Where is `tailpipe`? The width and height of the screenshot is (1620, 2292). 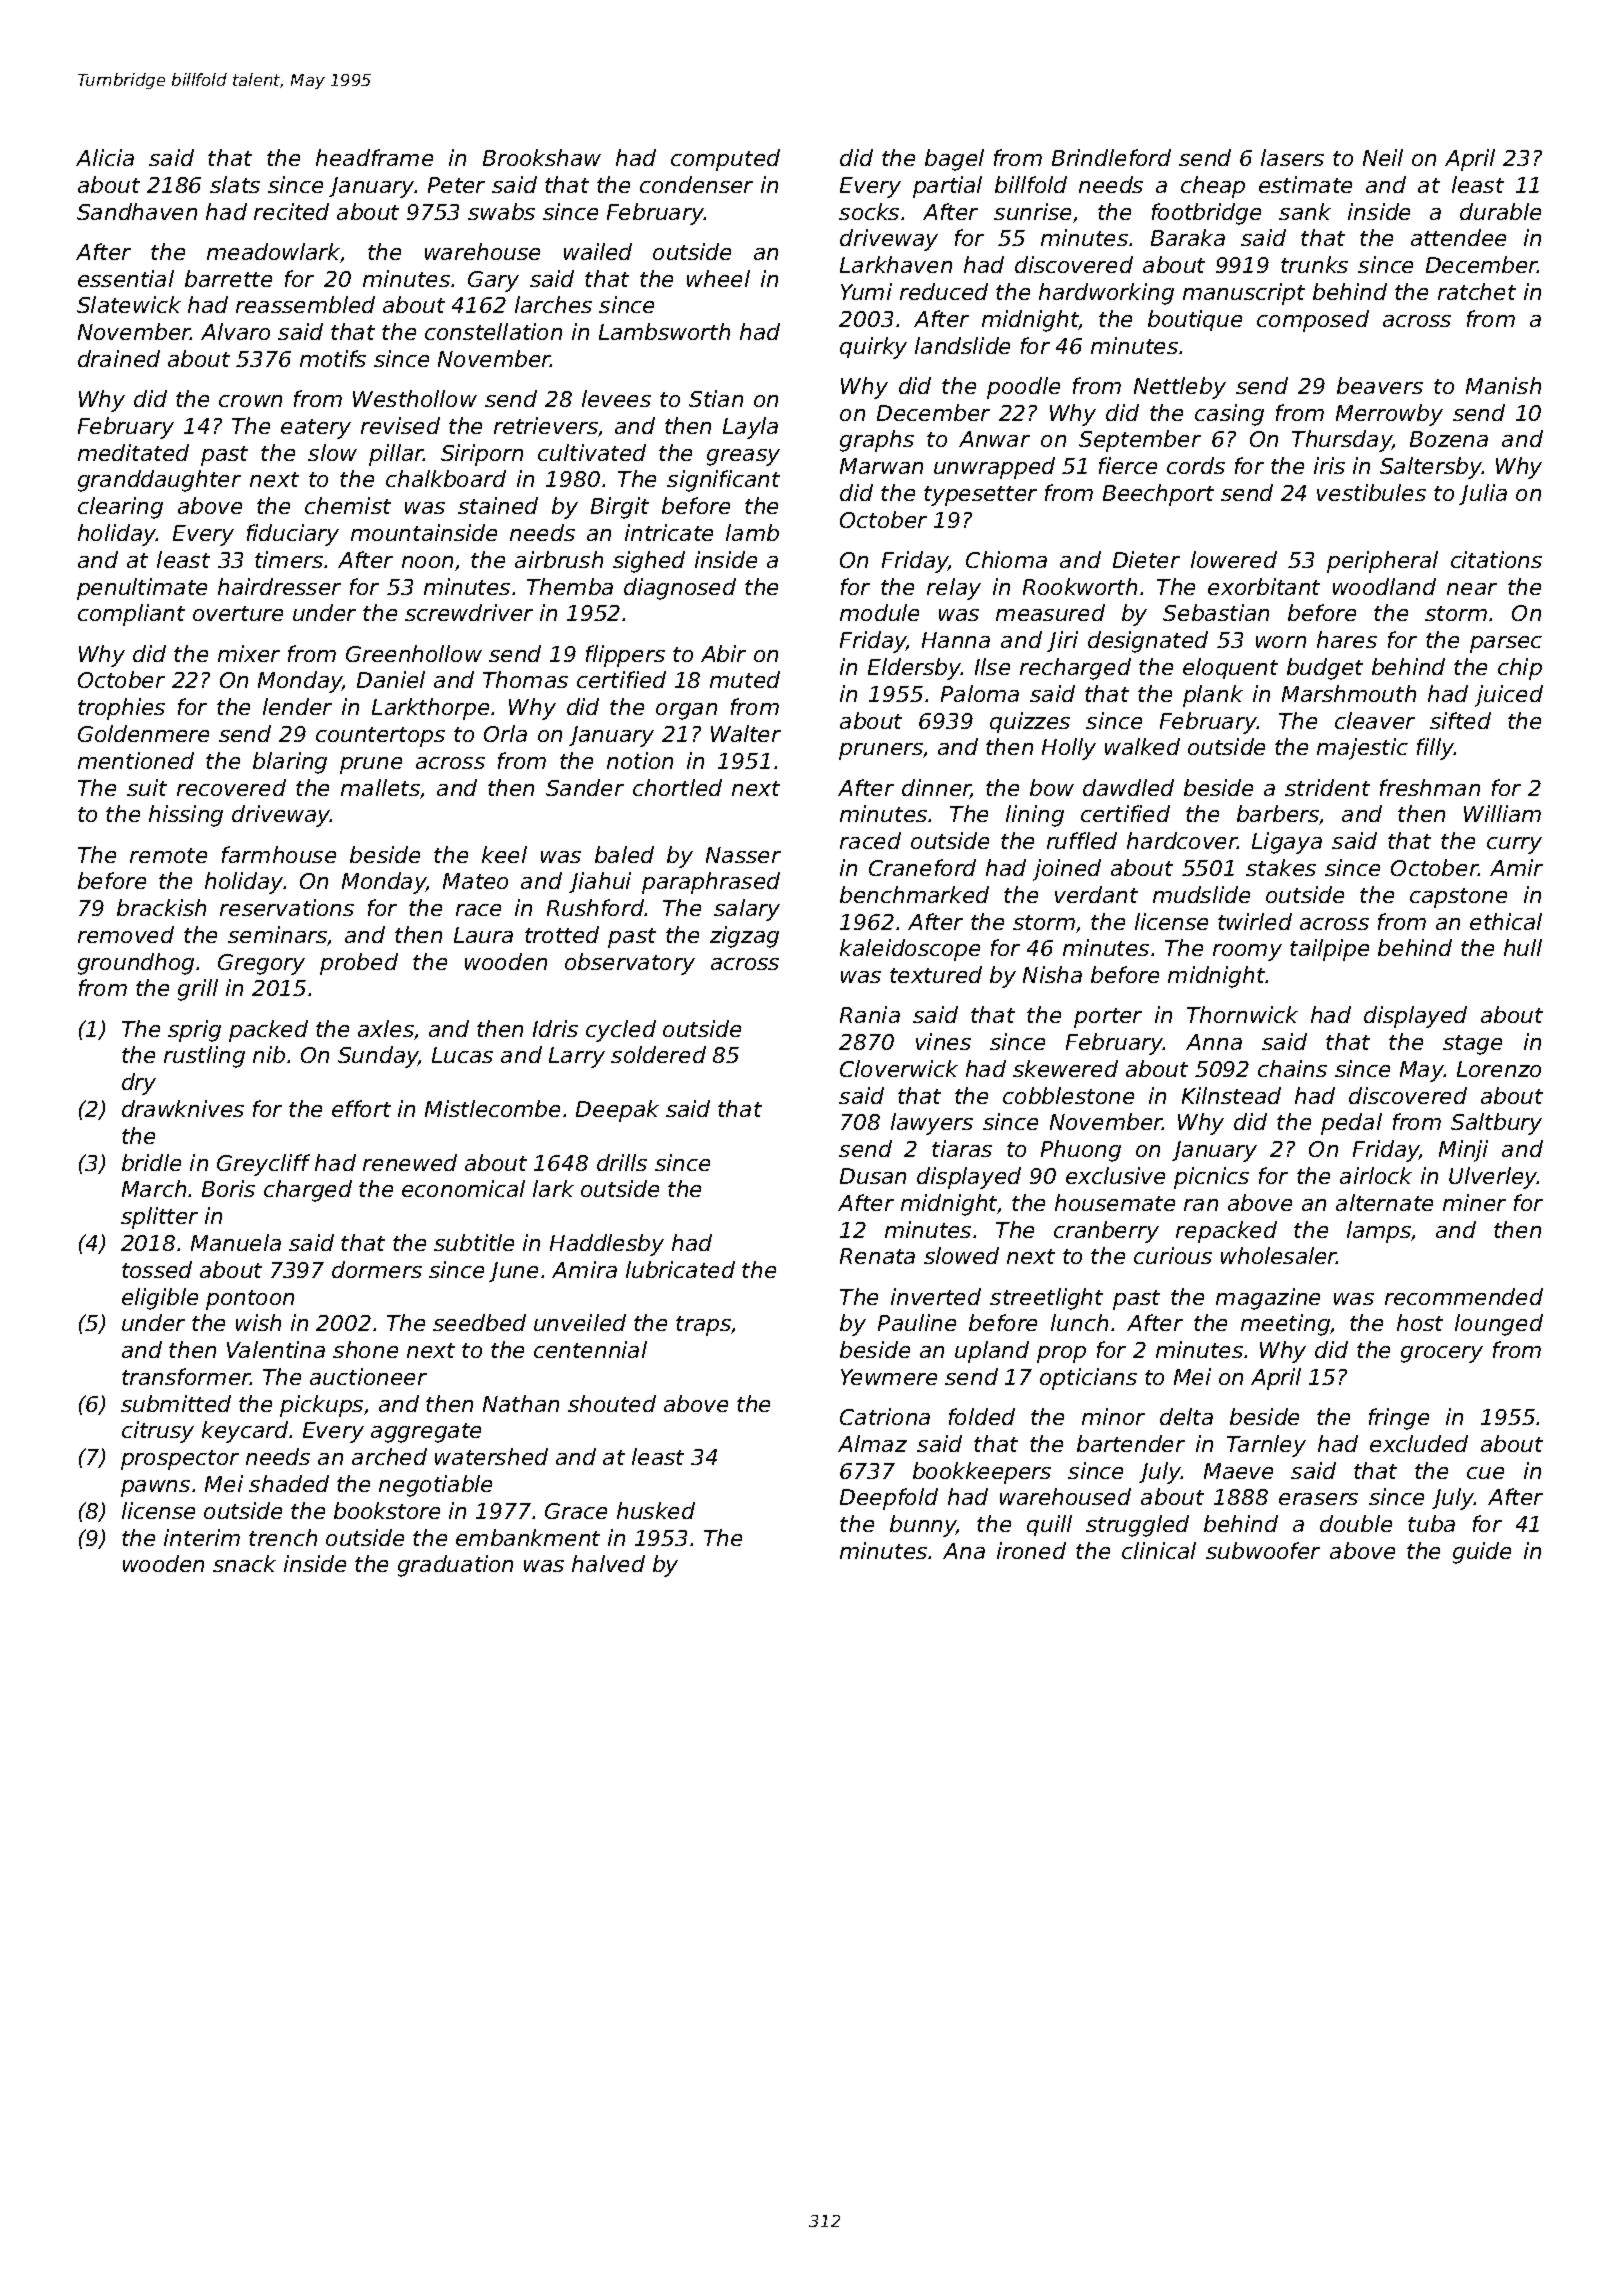 tailpipe is located at coordinates (1329, 950).
